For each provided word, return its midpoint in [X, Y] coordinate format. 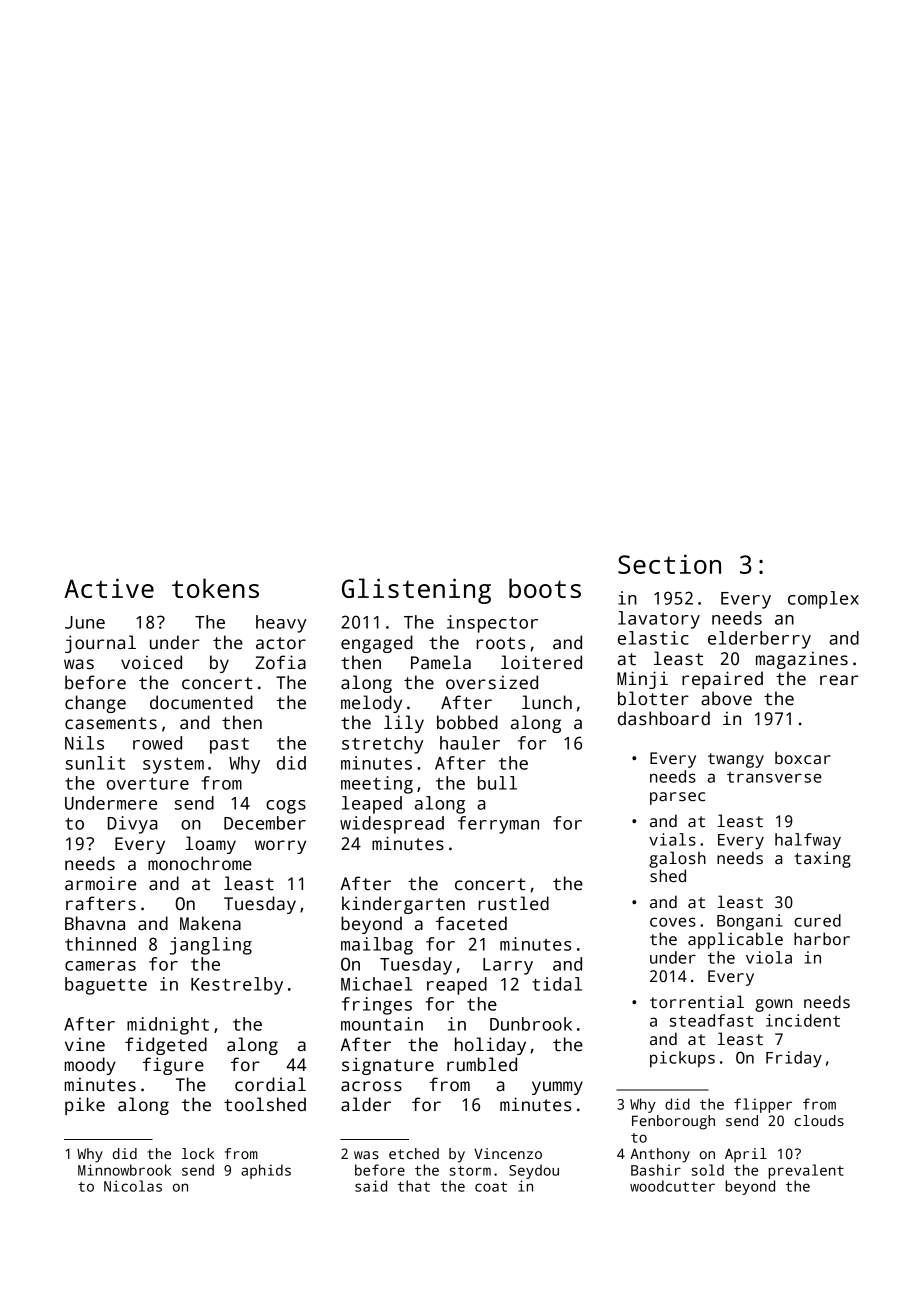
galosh [677, 859]
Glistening [416, 591]
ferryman [498, 825]
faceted [471, 923]
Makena [210, 923]
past [229, 745]
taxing [822, 859]
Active [109, 588]
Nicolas [133, 1186]
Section [669, 564]
